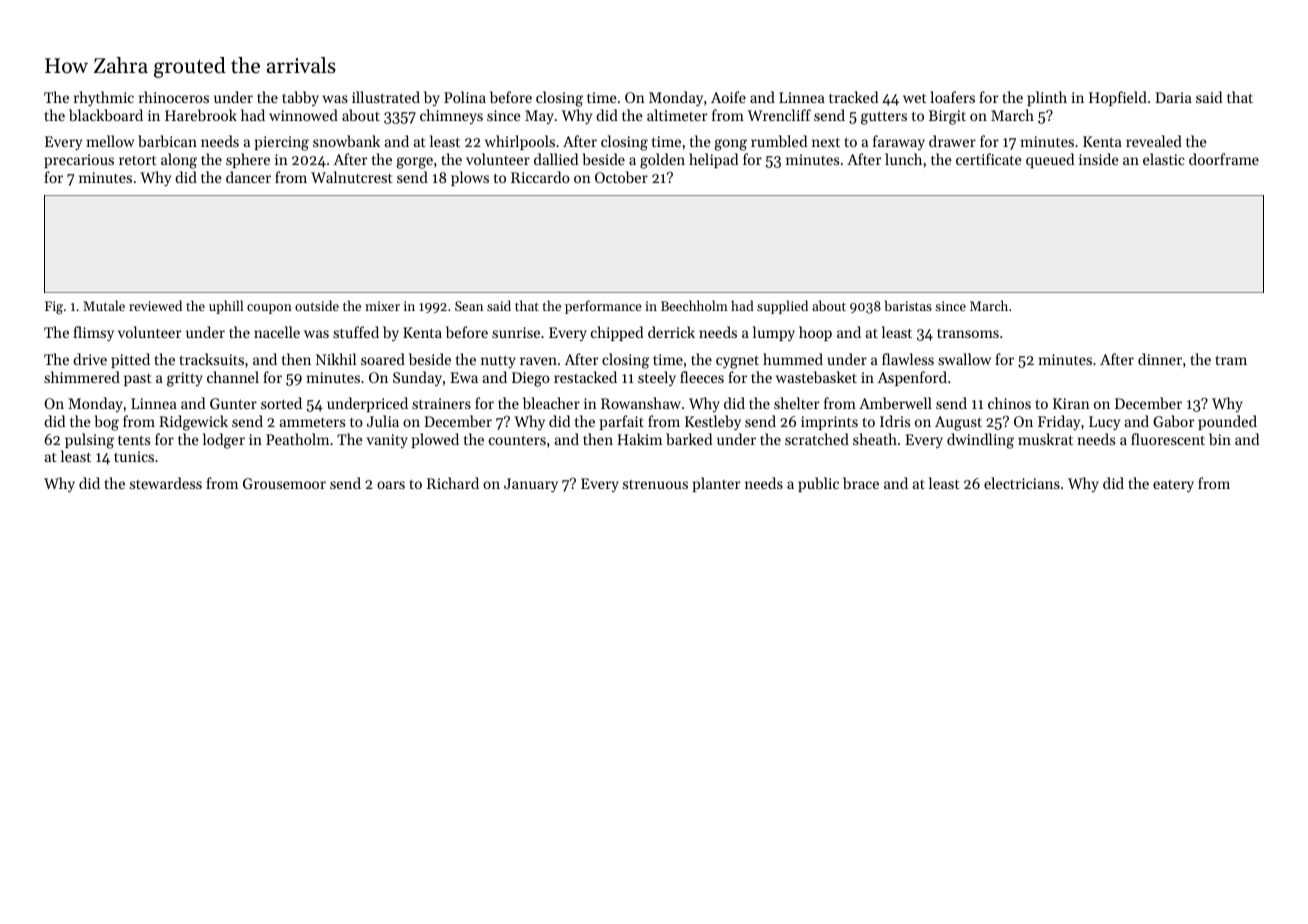  Describe the element at coordinates (79, 161) in the page. I see `precarious` at that location.
